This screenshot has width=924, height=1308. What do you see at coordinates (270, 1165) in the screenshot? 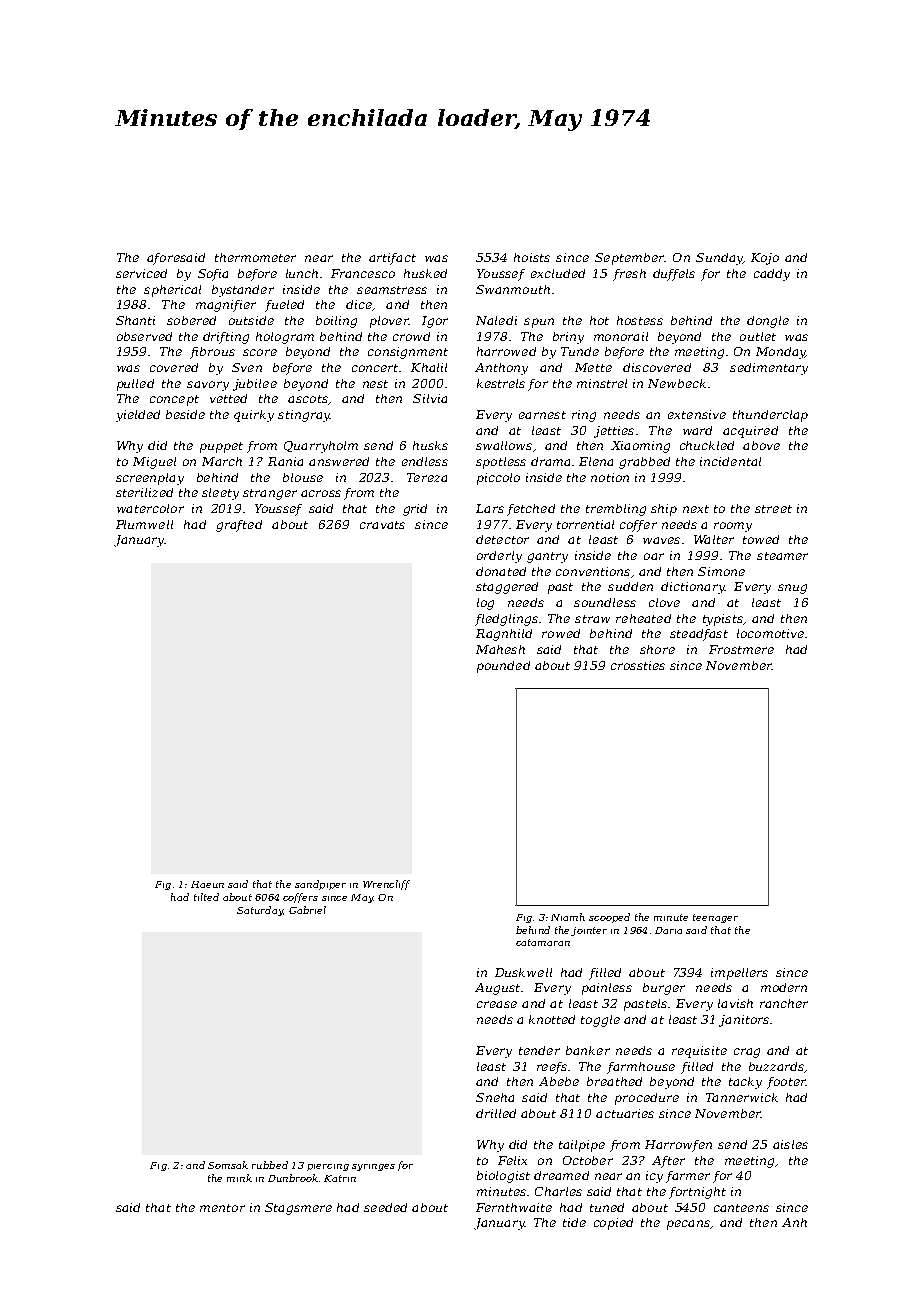
I see `rubbed` at bounding box center [270, 1165].
